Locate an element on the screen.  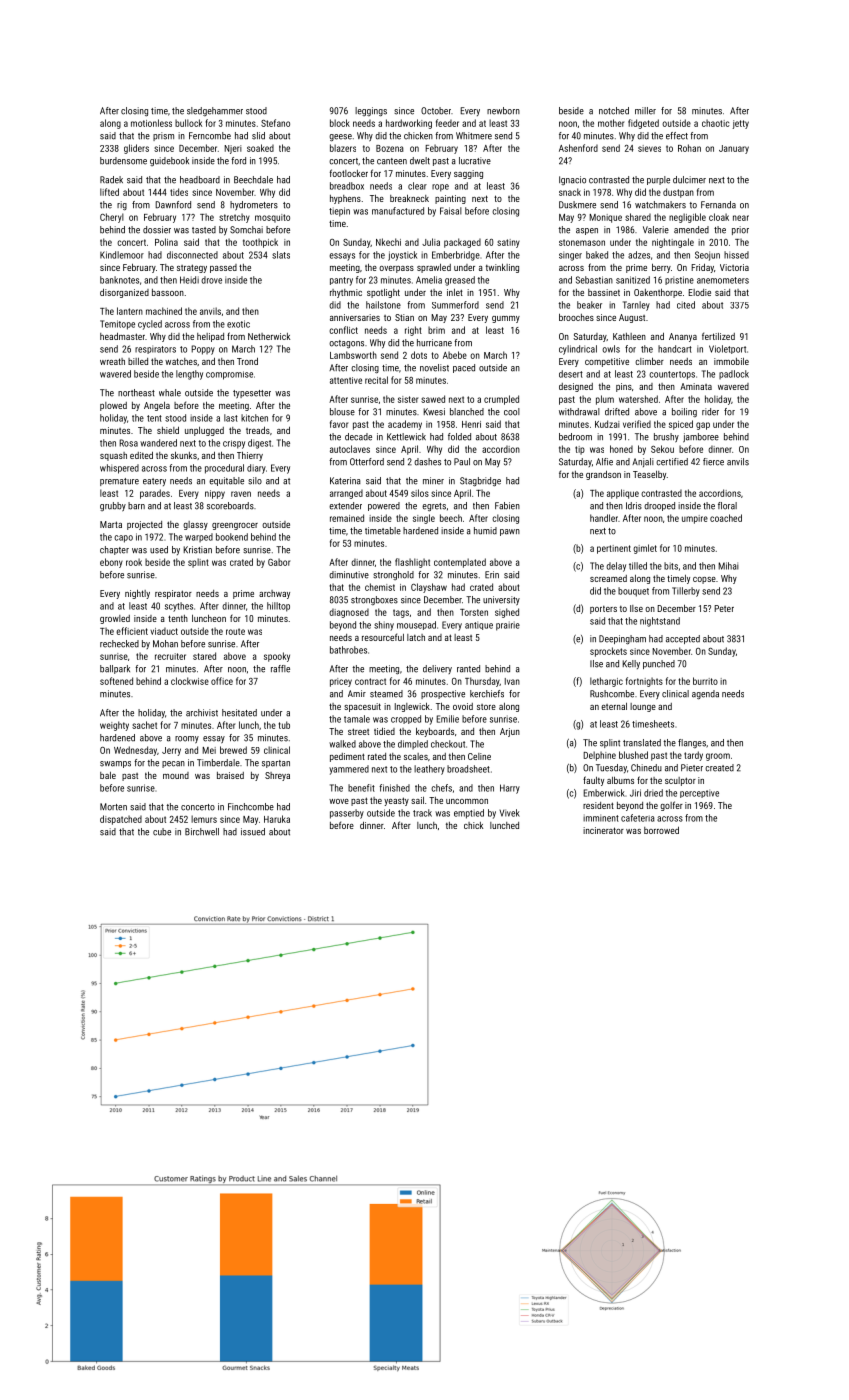
last is located at coordinates (231, 418).
